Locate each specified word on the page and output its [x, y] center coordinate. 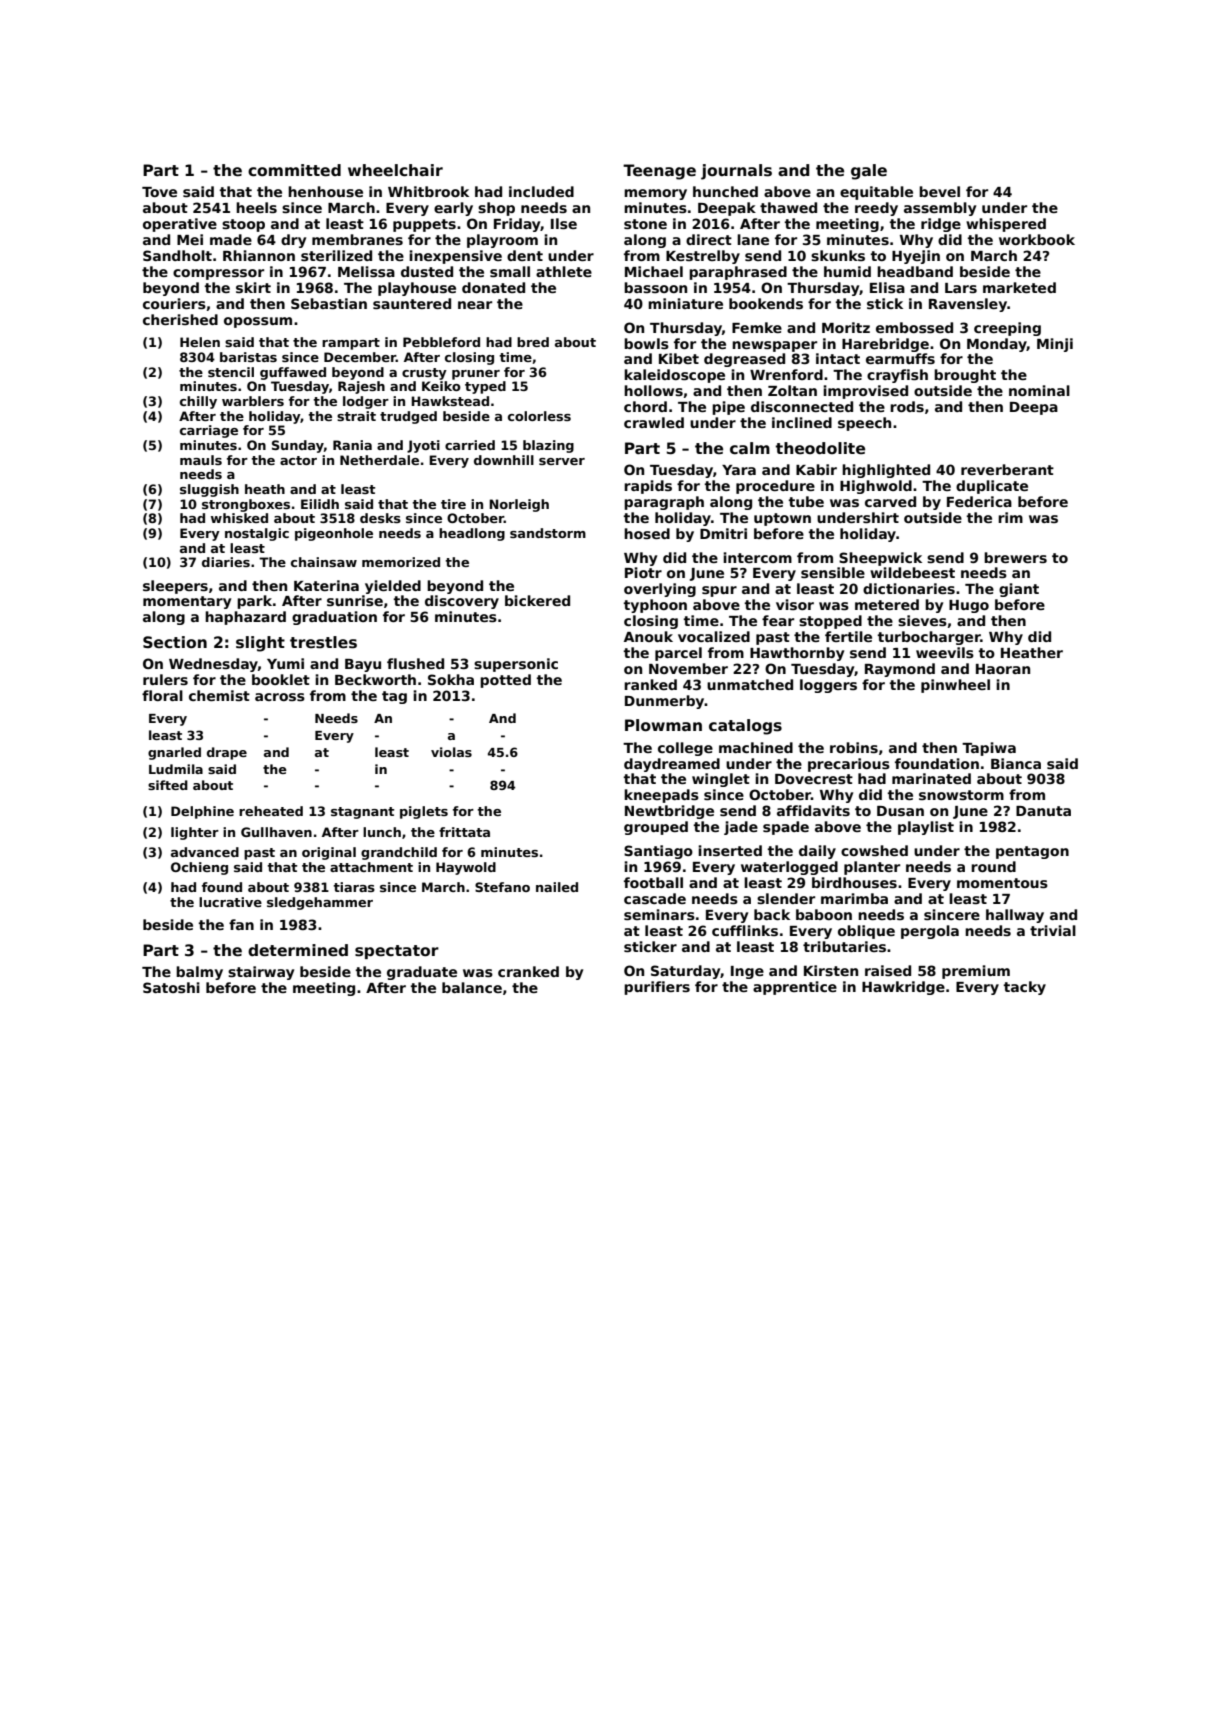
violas [451, 752]
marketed [1019, 287]
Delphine [202, 812]
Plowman [663, 725]
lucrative [230, 902]
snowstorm [961, 795]
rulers [165, 679]
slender [786, 898]
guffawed [293, 373]
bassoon [655, 287]
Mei [190, 239]
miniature [685, 303]
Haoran [1003, 669]
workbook [1037, 239]
